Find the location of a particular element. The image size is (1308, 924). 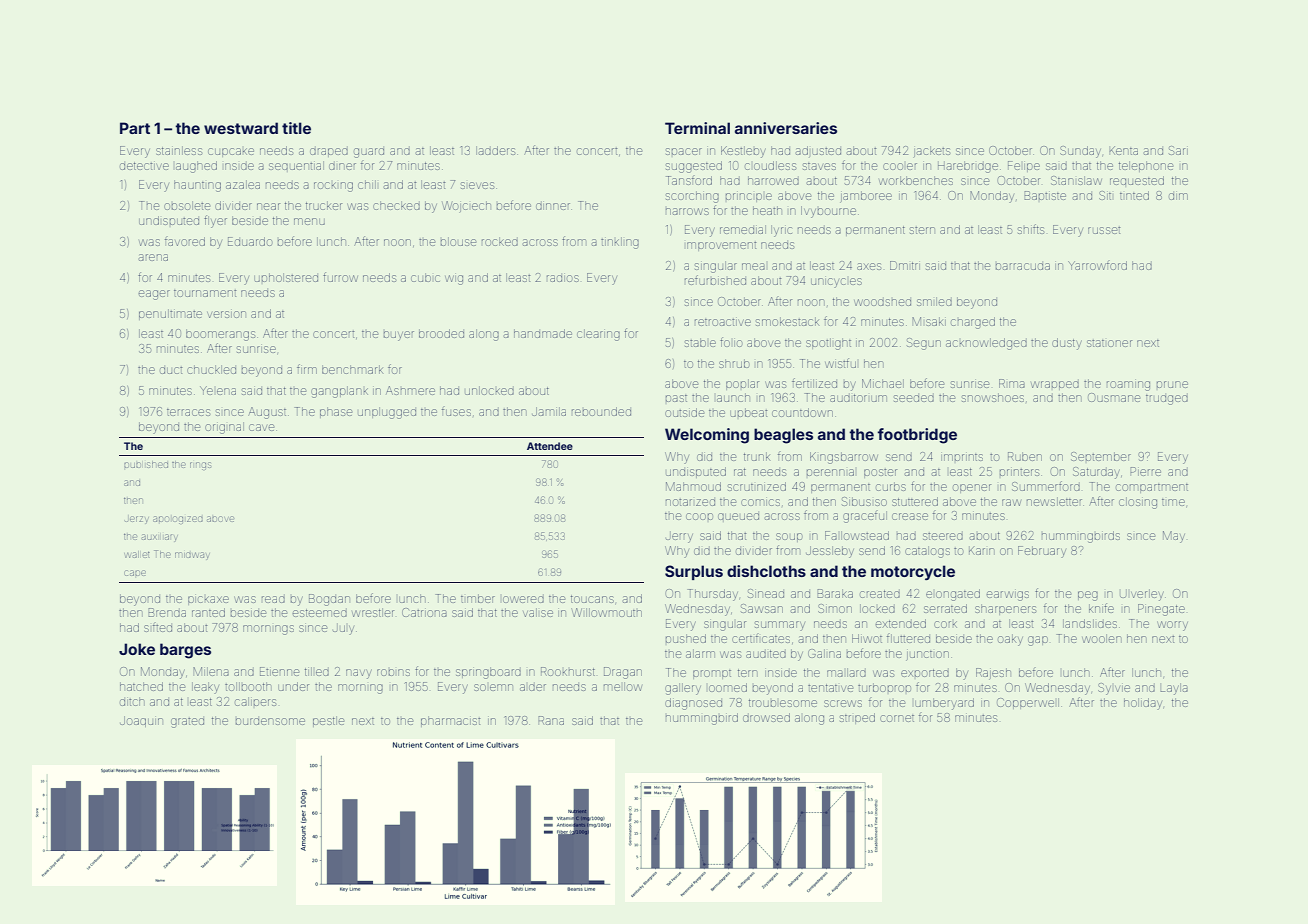

pestle is located at coordinates (328, 721).
